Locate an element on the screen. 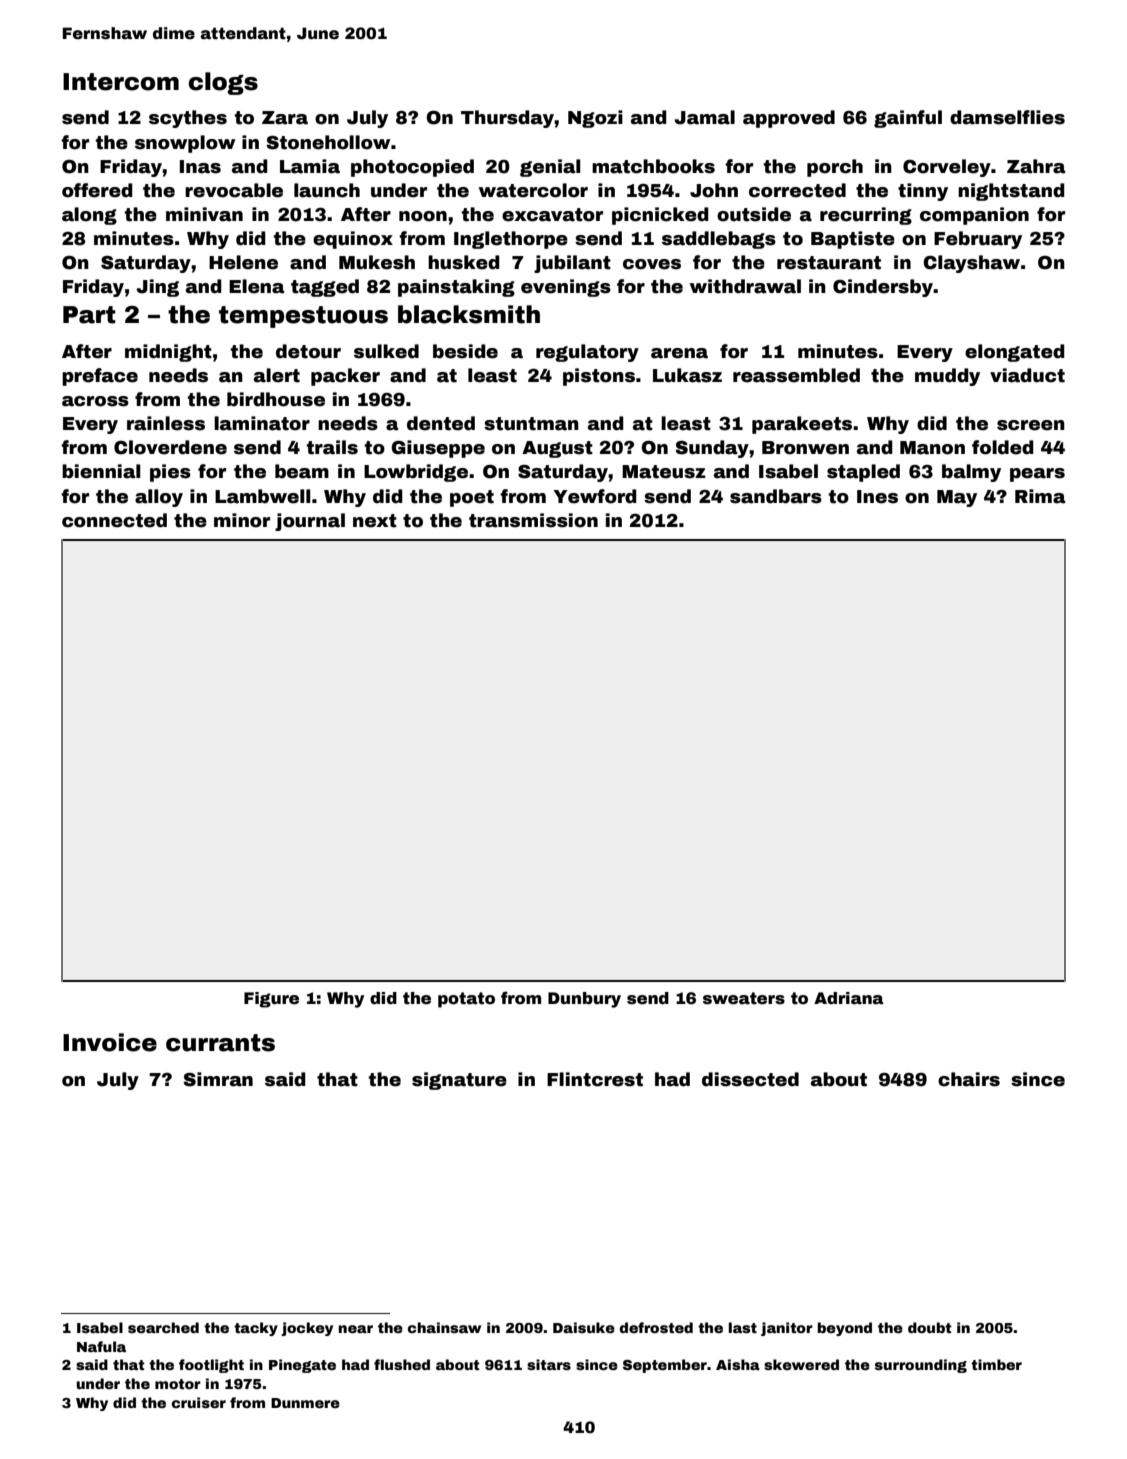 This screenshot has width=1127, height=1459. Inas is located at coordinates (200, 167).
